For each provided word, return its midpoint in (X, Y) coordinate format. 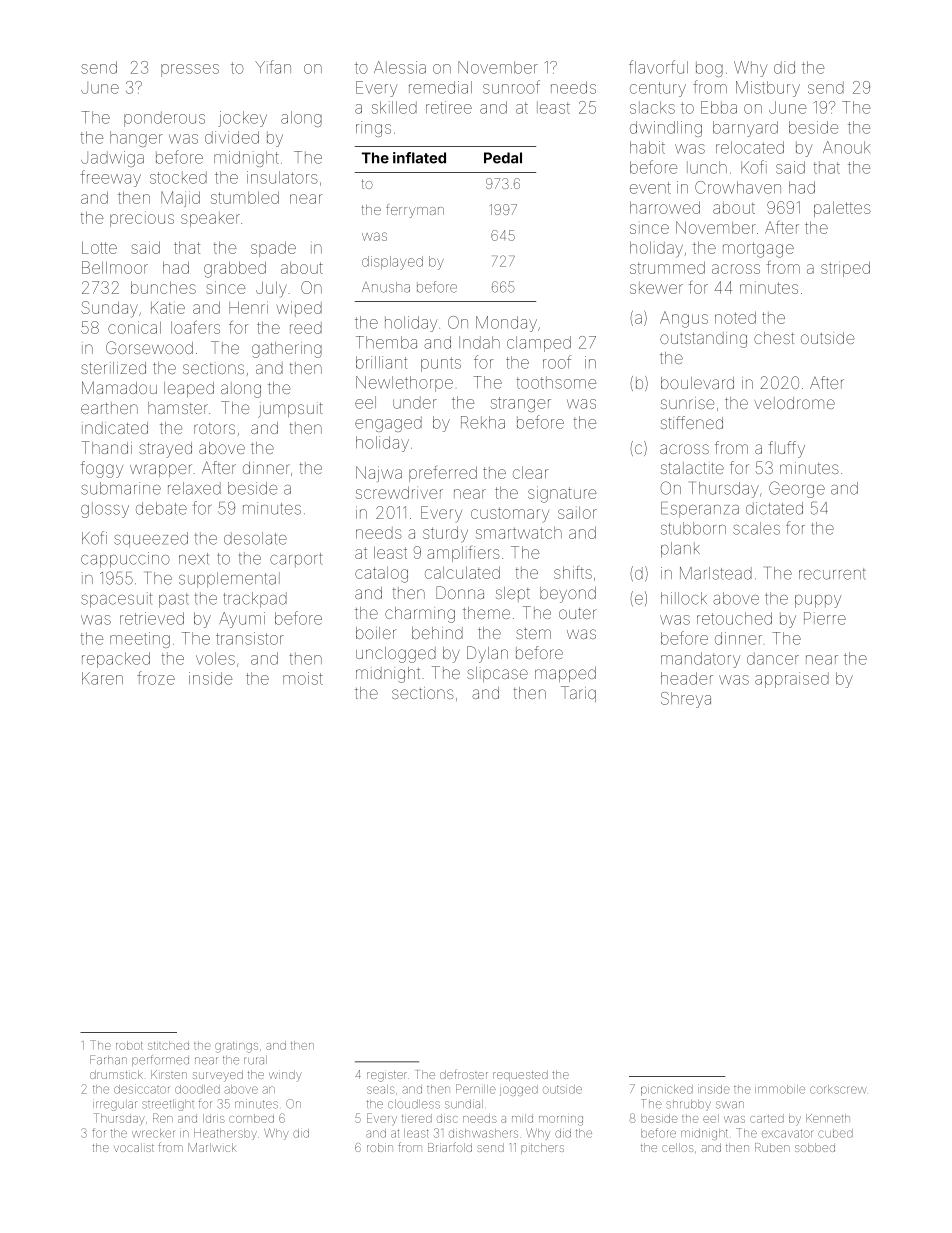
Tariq (578, 694)
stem (533, 633)
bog (709, 69)
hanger (136, 139)
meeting (140, 640)
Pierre (825, 618)
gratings (236, 1047)
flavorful (658, 67)
